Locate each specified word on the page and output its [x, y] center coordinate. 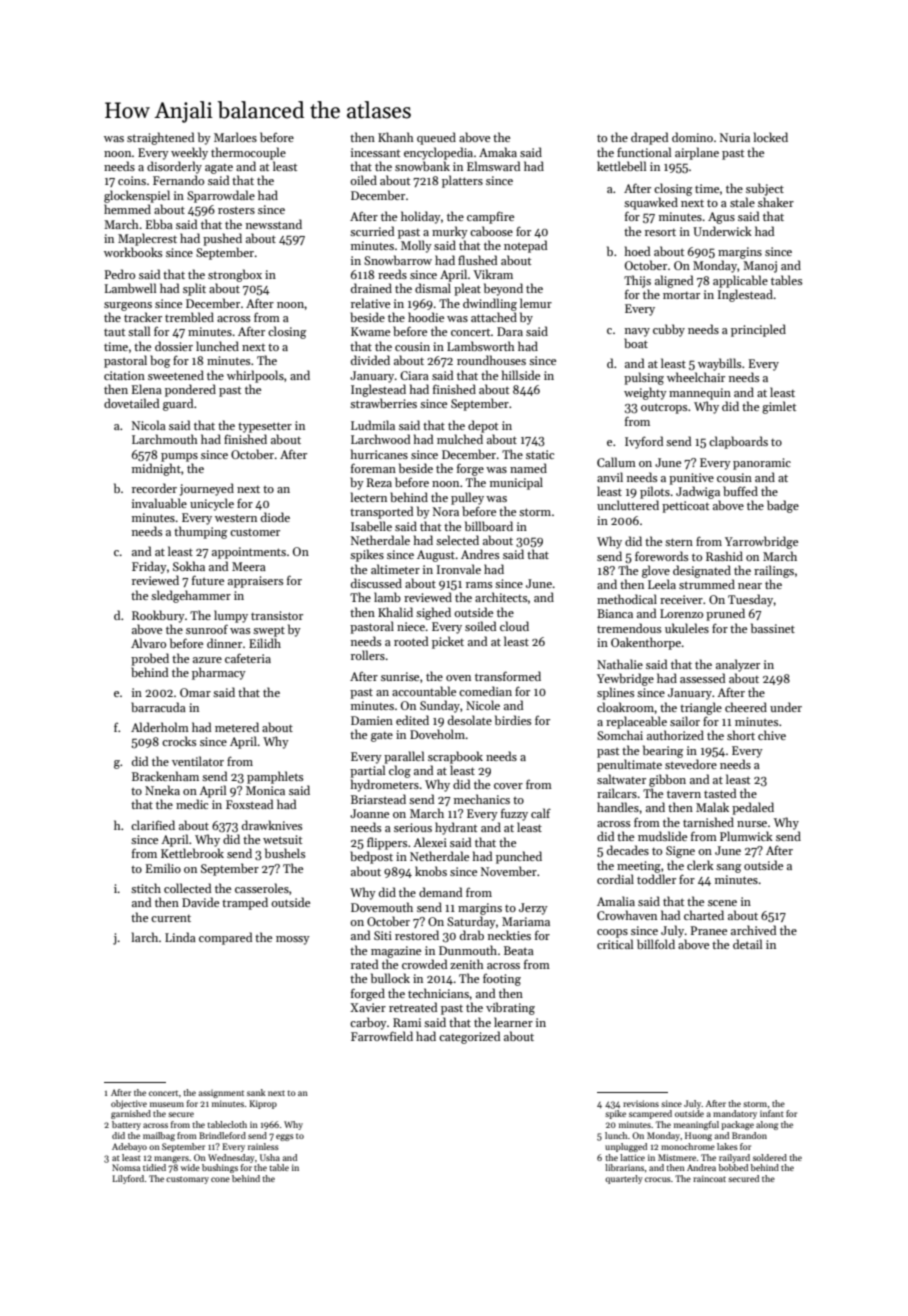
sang [728, 868]
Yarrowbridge [761, 542]
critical [615, 944]
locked [771, 137]
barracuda [158, 707]
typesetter [265, 427]
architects [501, 597]
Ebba [159, 224]
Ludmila [373, 425]
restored [417, 935]
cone [220, 1179]
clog [400, 771]
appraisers [255, 582]
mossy [293, 940]
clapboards [738, 442]
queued [436, 138]
